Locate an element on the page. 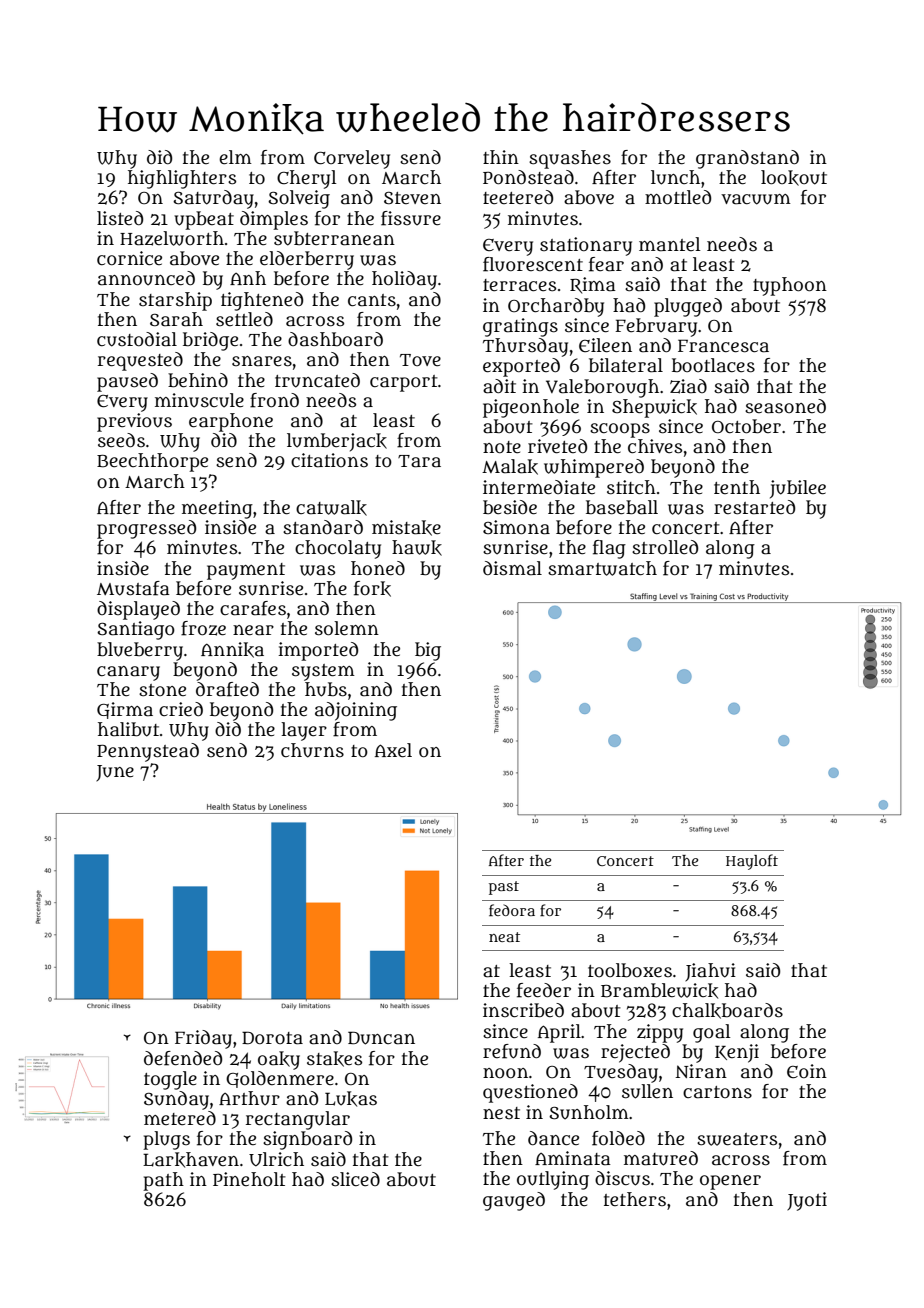 The image size is (924, 1308). hawk is located at coordinates (417, 548).
